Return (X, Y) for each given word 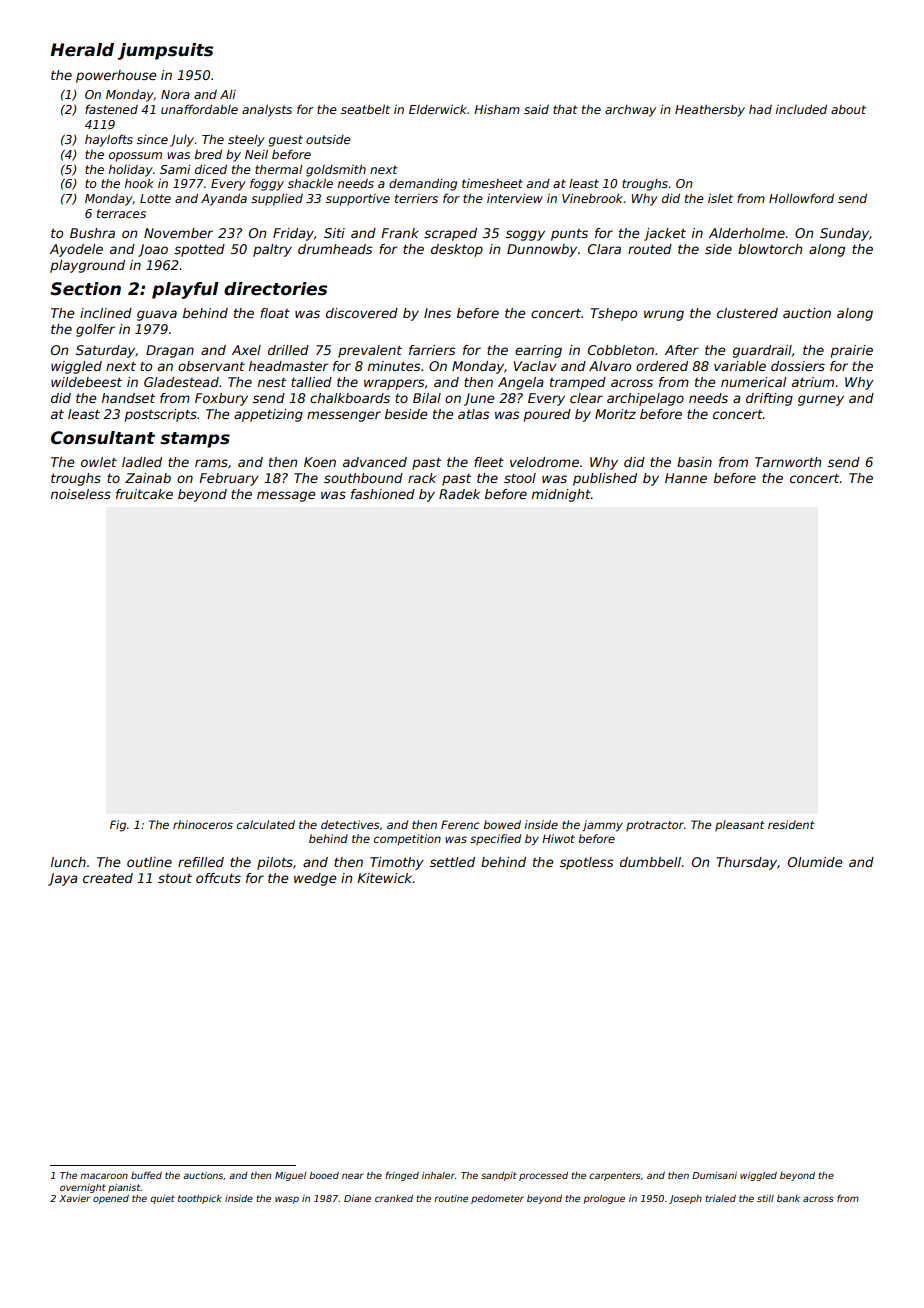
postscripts (161, 415)
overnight (83, 1188)
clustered (747, 313)
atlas (473, 414)
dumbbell (650, 862)
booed (324, 1175)
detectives (350, 824)
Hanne (686, 478)
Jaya (63, 879)
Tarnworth (788, 462)
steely (246, 141)
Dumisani (714, 1175)
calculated (266, 824)
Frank (400, 233)
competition (407, 839)
